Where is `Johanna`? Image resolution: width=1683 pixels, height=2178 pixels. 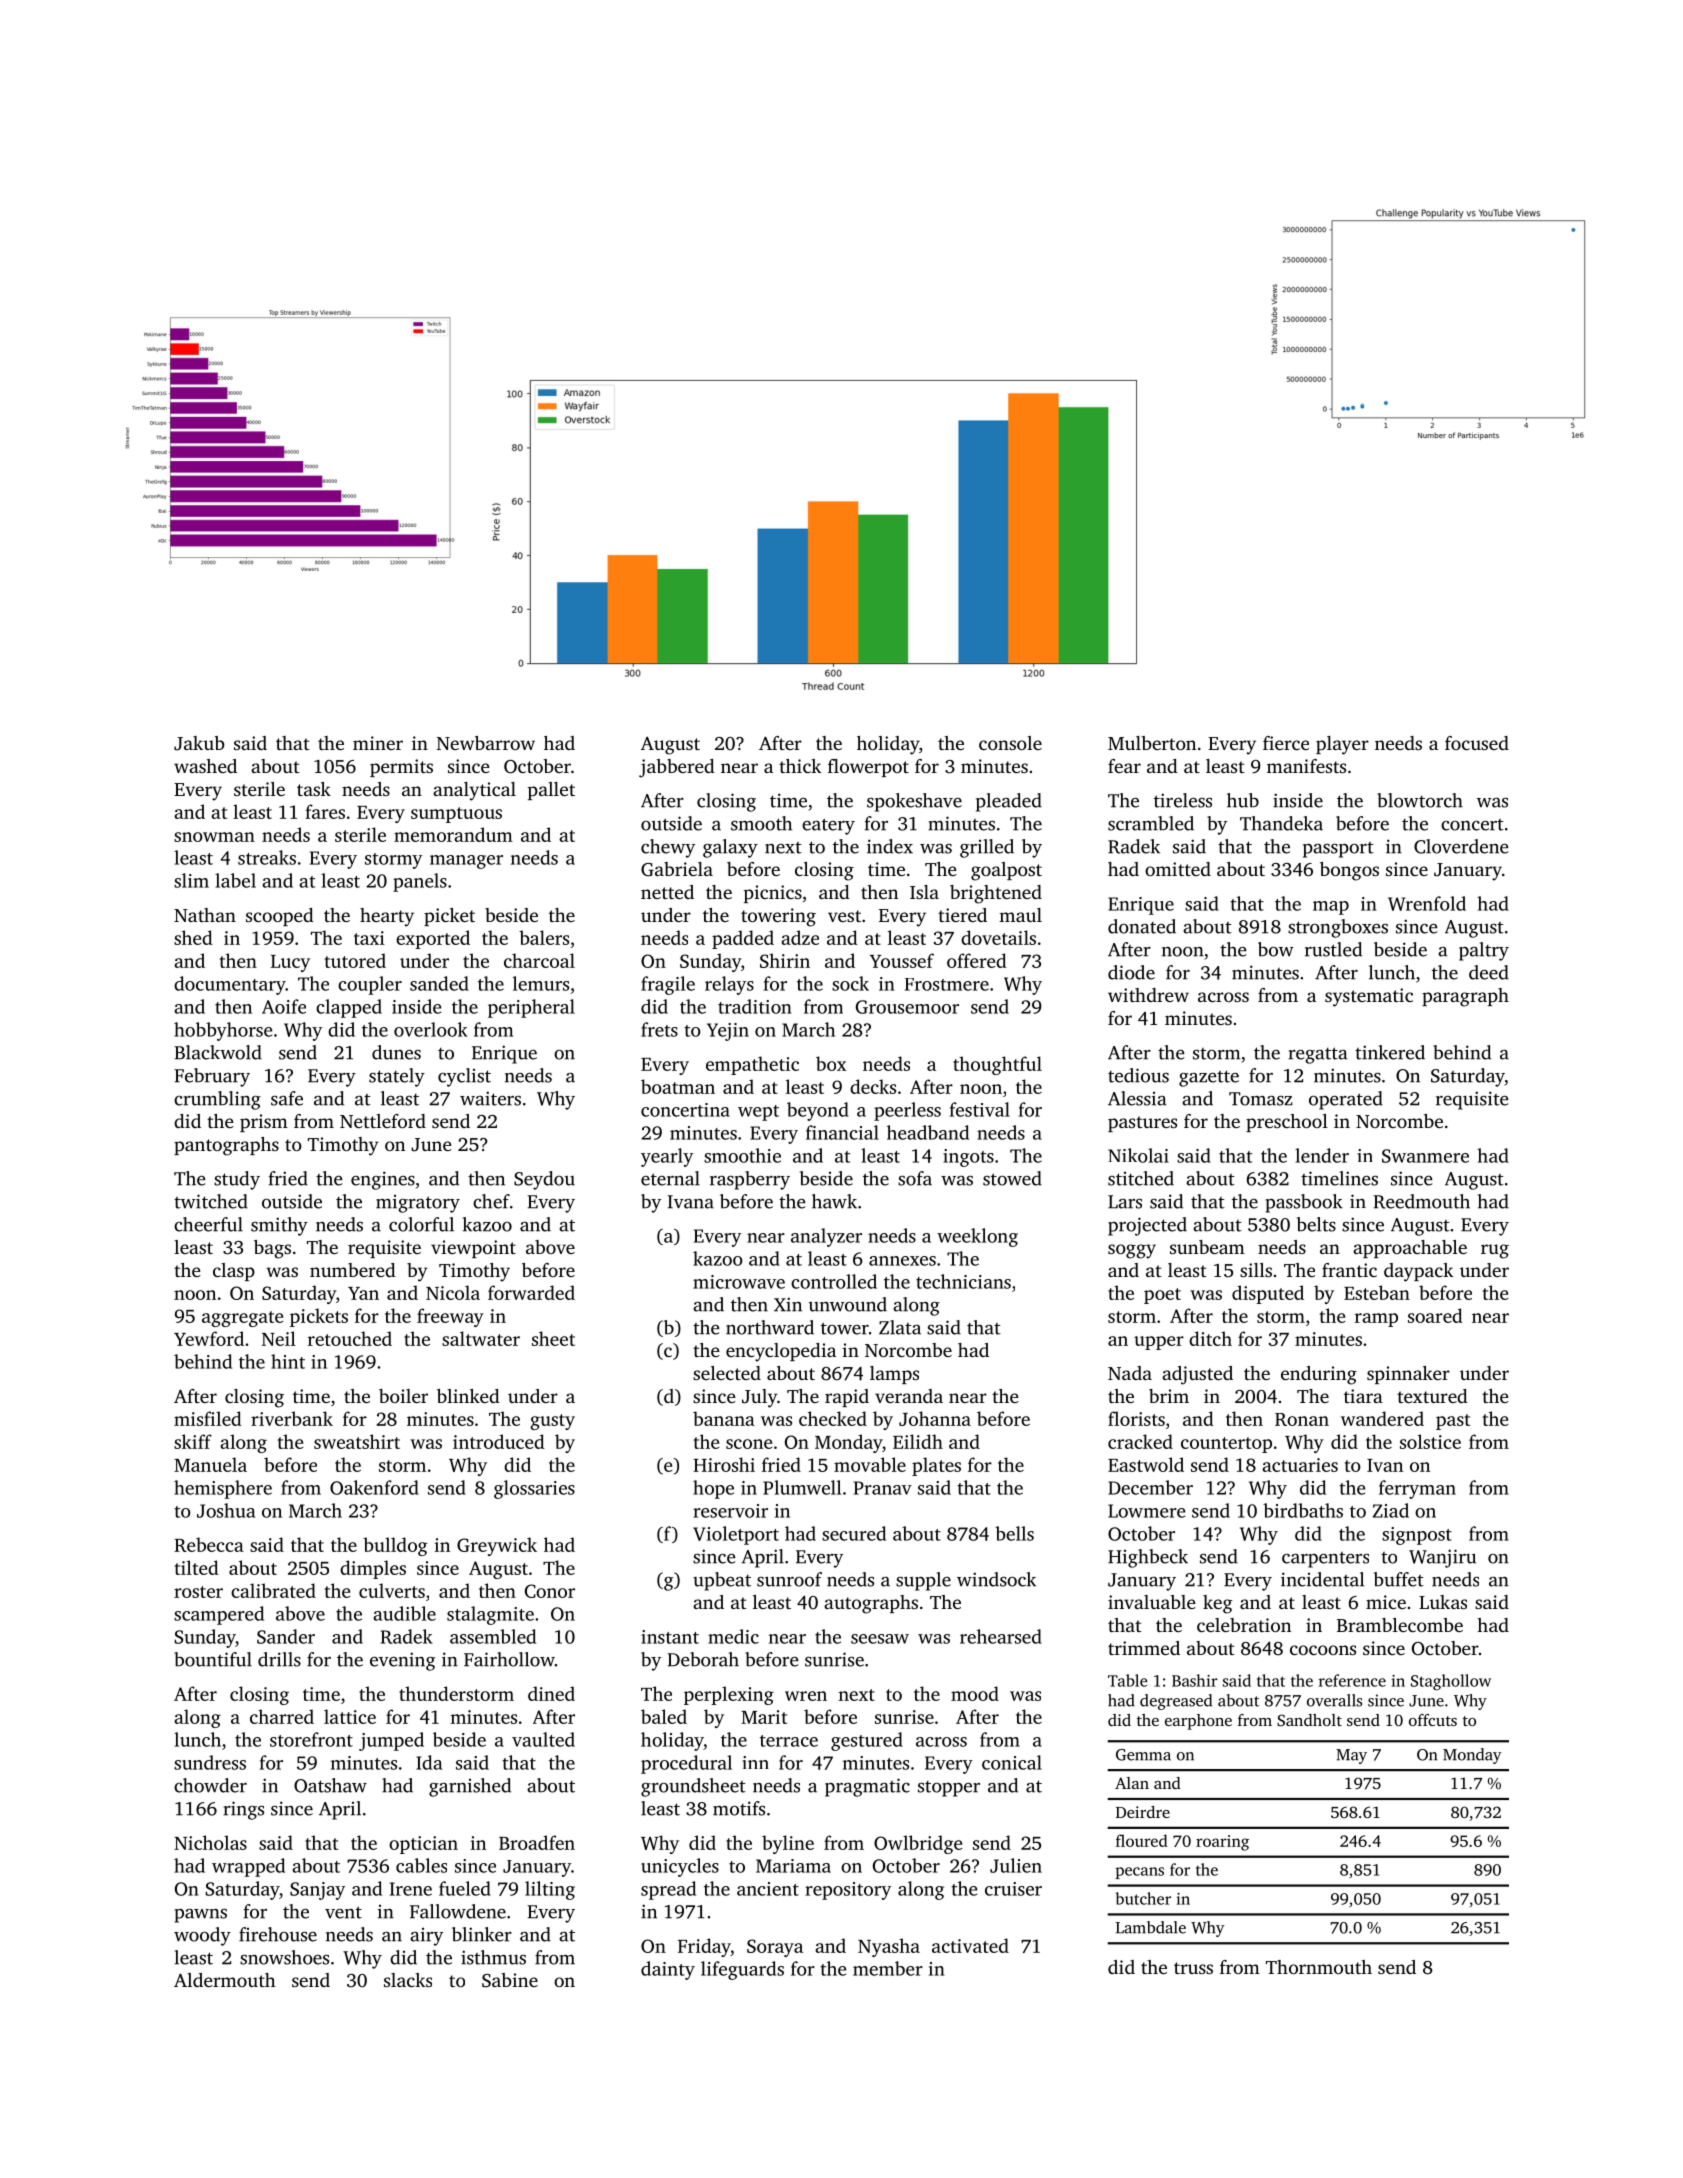 Johanna is located at coordinates (935, 1418).
